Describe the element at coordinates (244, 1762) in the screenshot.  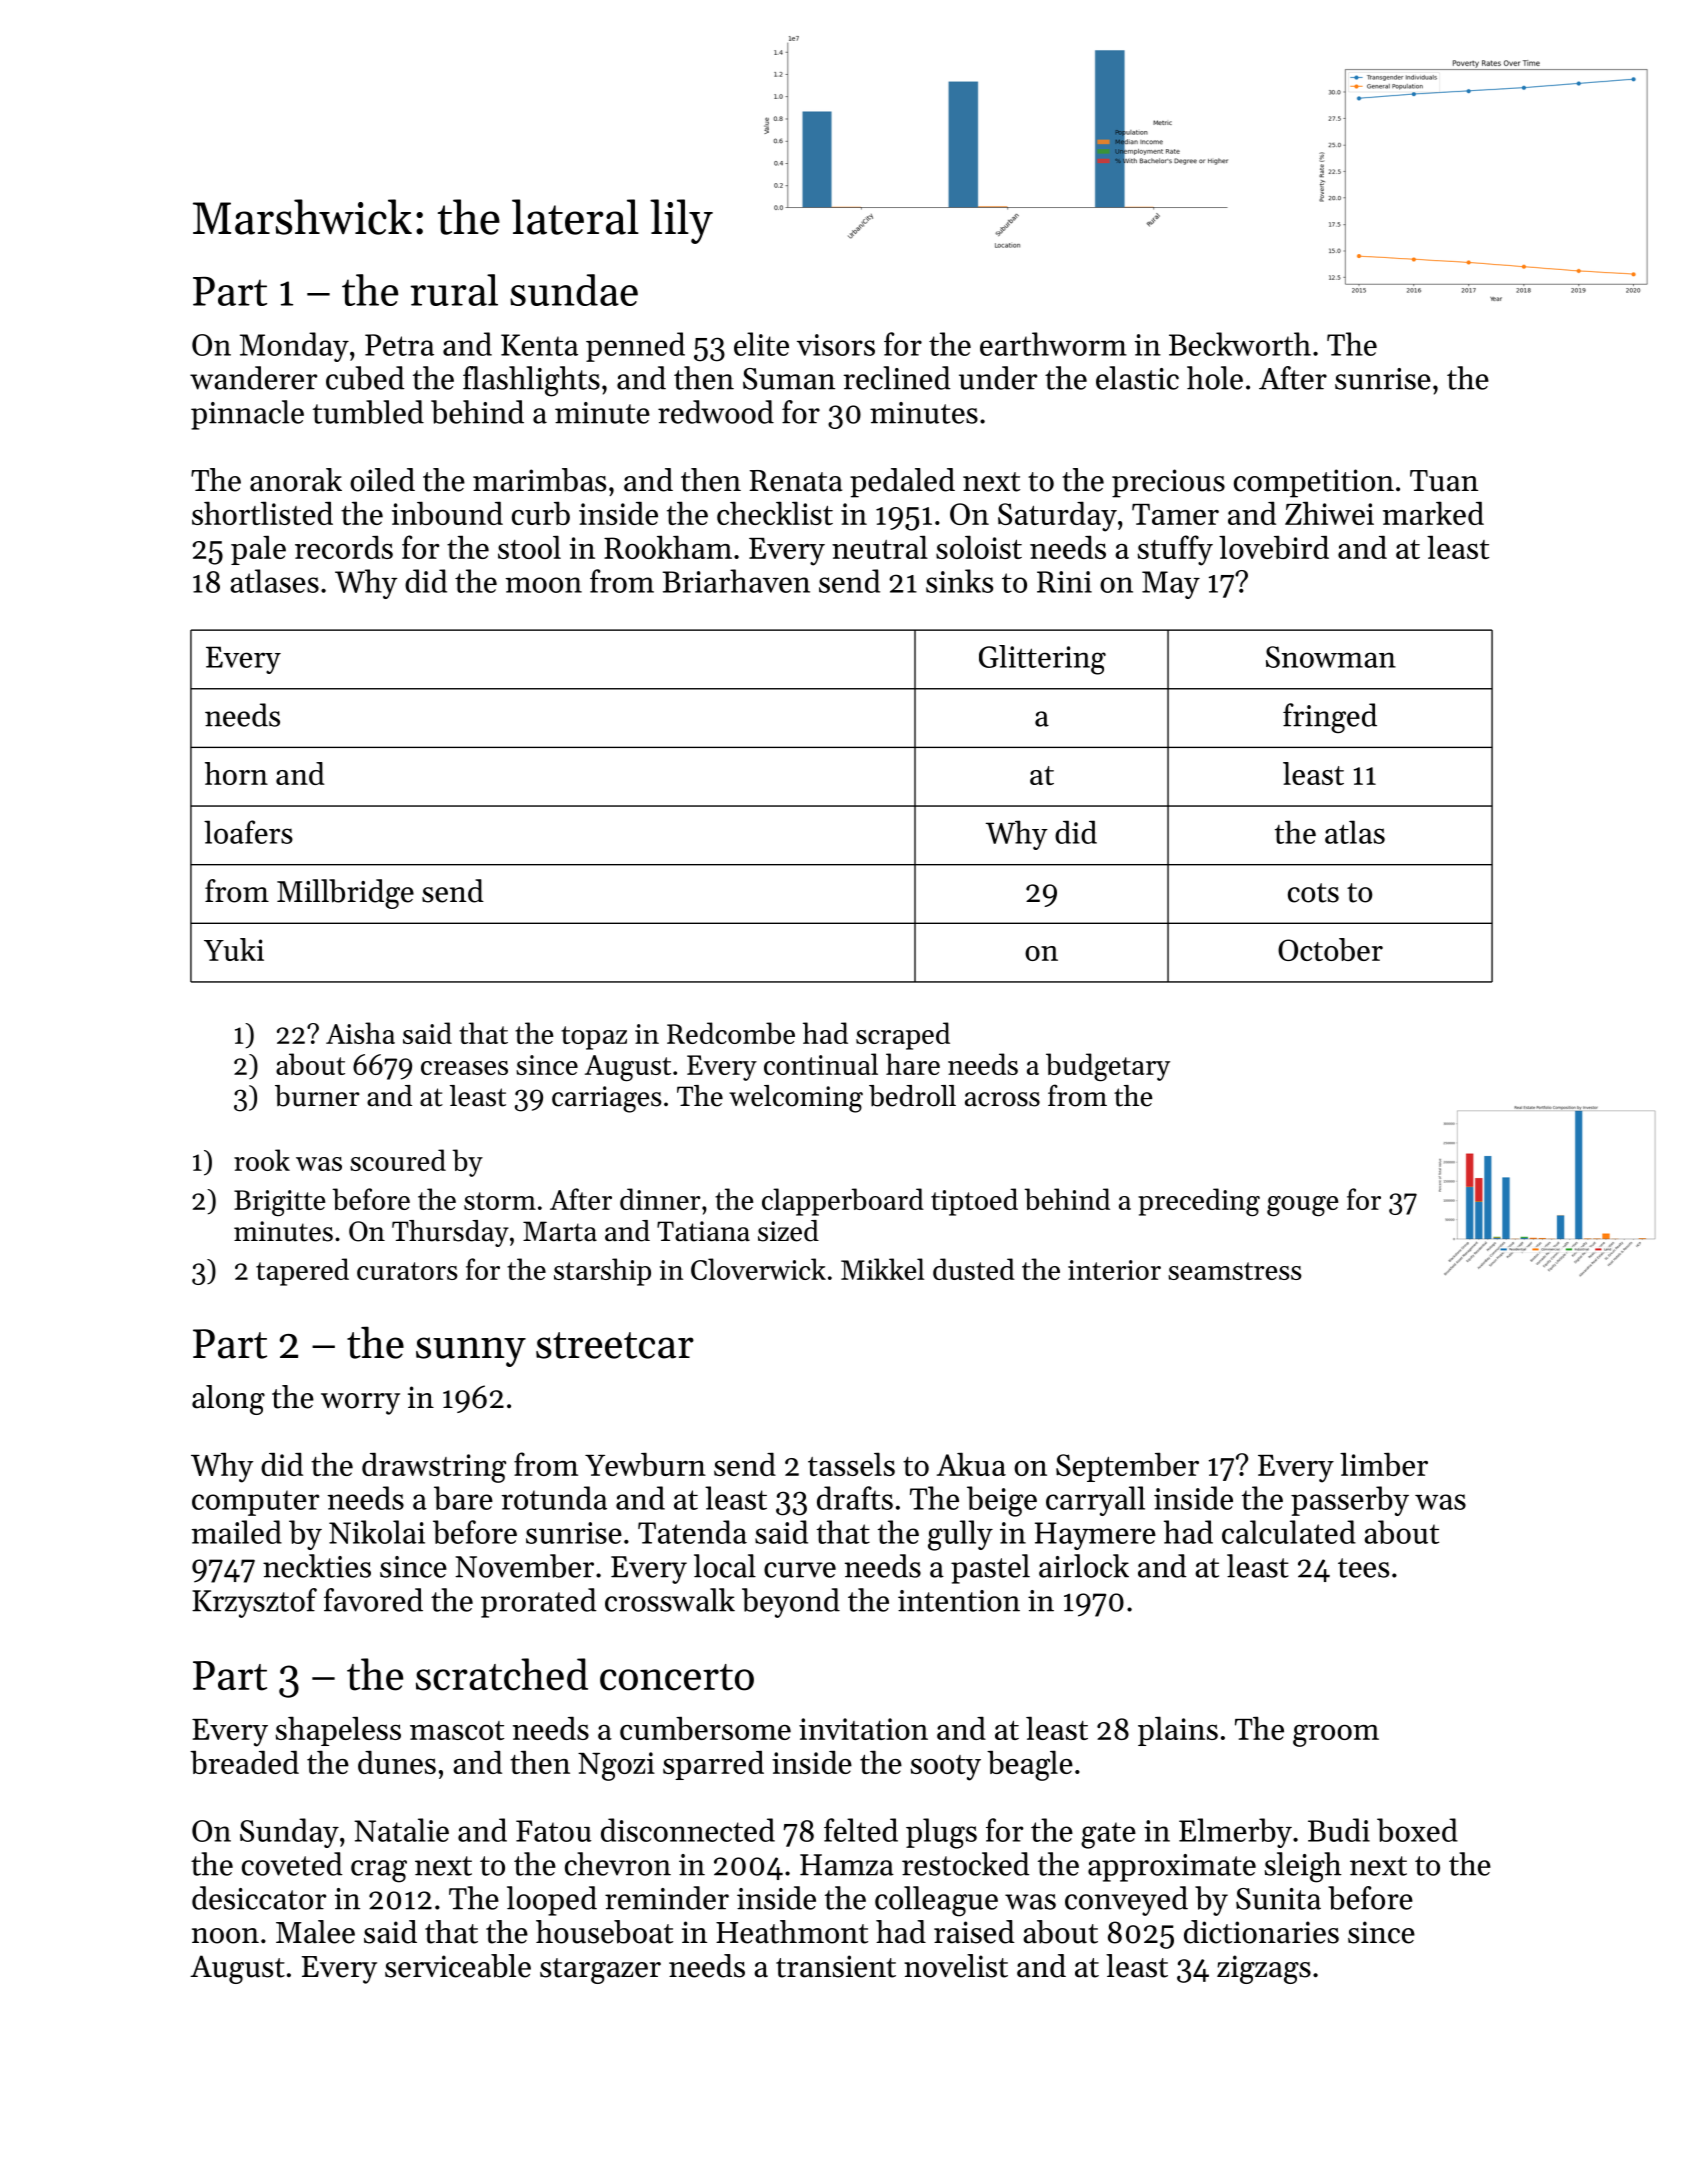
I see `breaded` at that location.
